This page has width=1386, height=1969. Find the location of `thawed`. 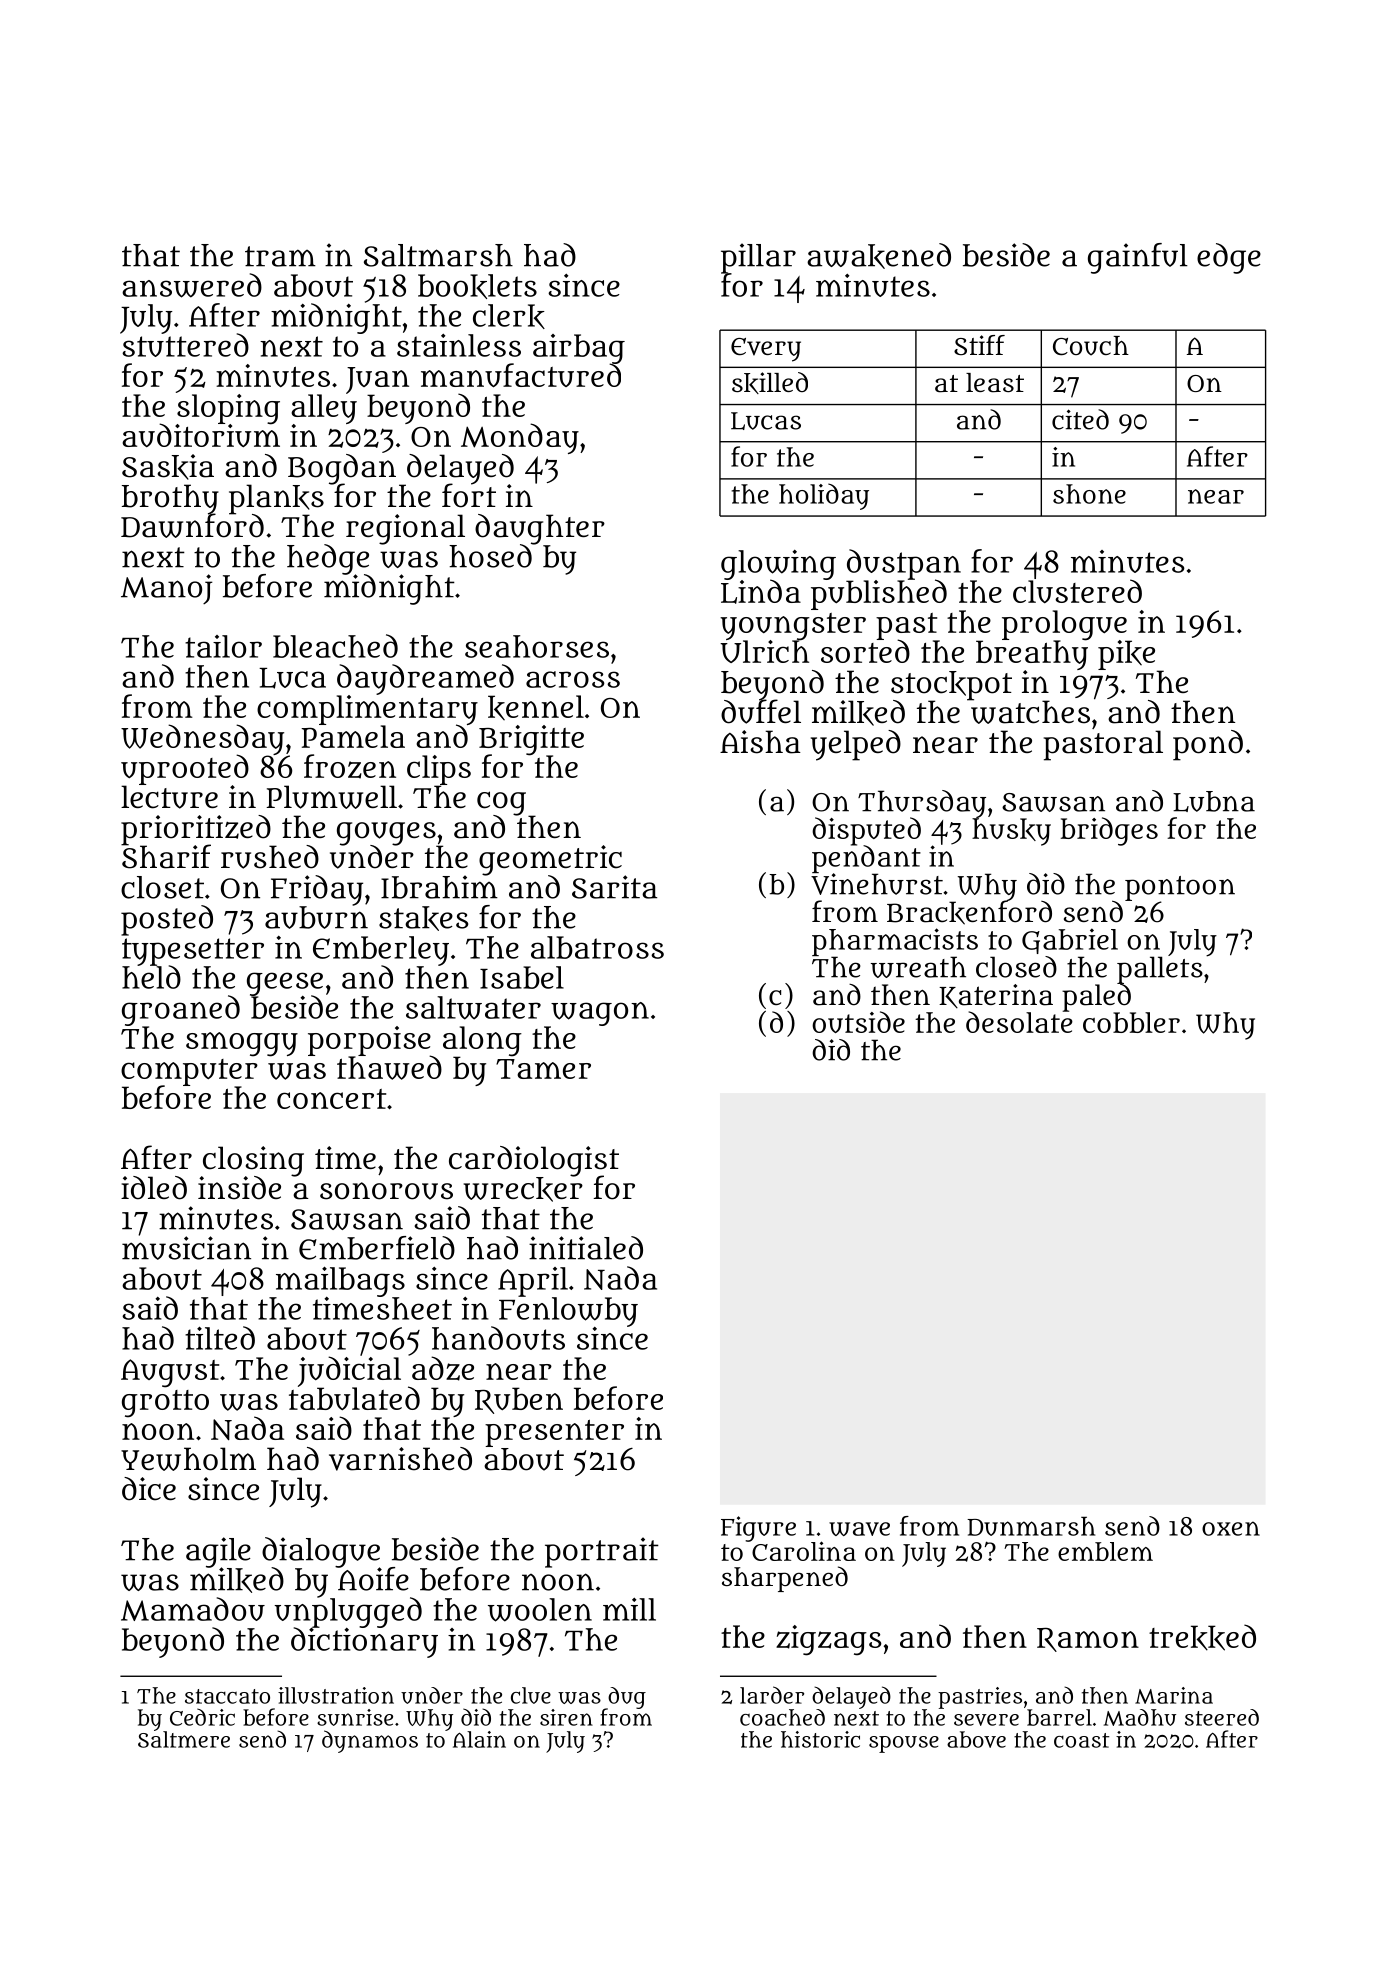

thawed is located at coordinates (389, 1068).
